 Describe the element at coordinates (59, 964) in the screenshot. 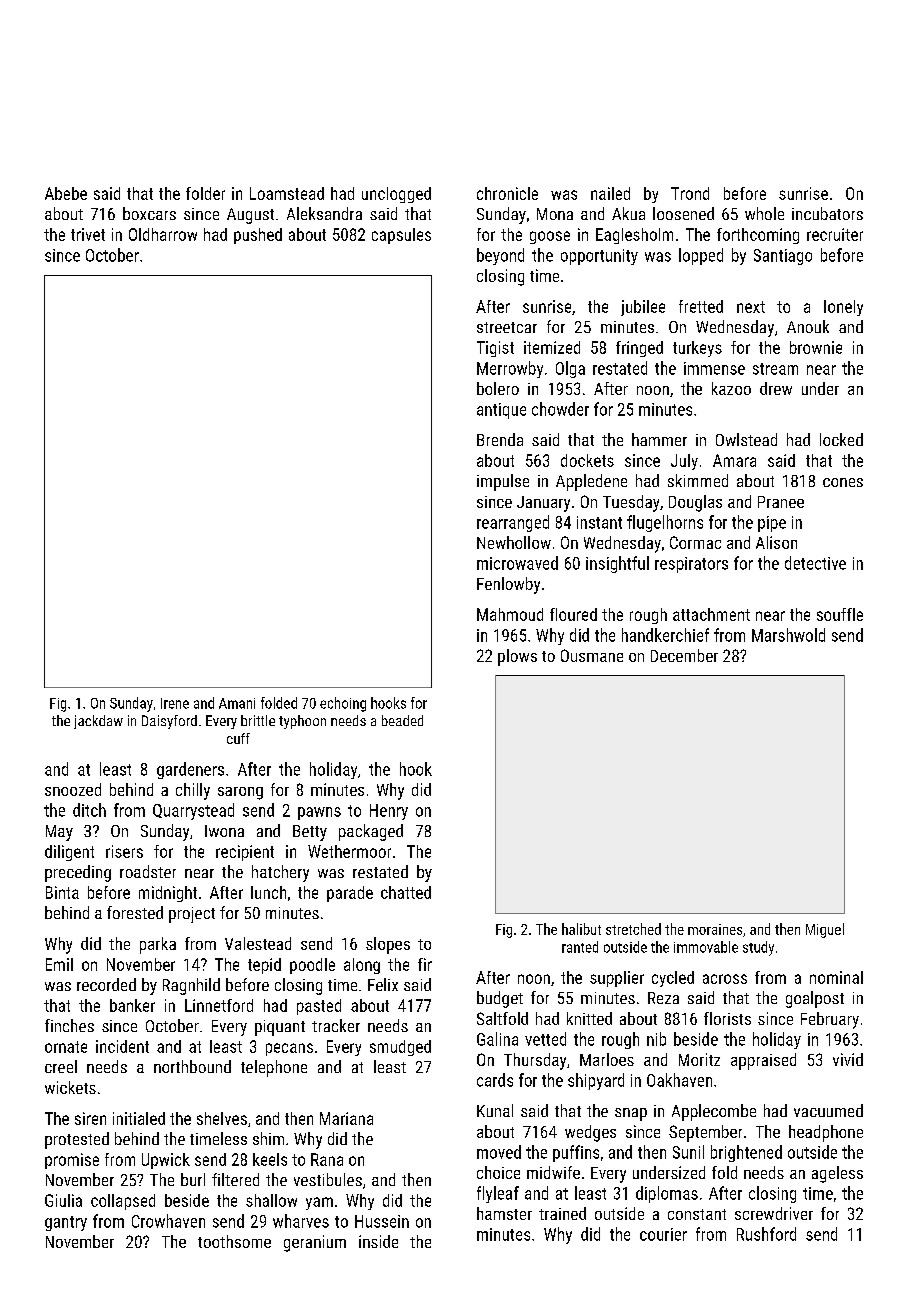

I see `Emil` at that location.
